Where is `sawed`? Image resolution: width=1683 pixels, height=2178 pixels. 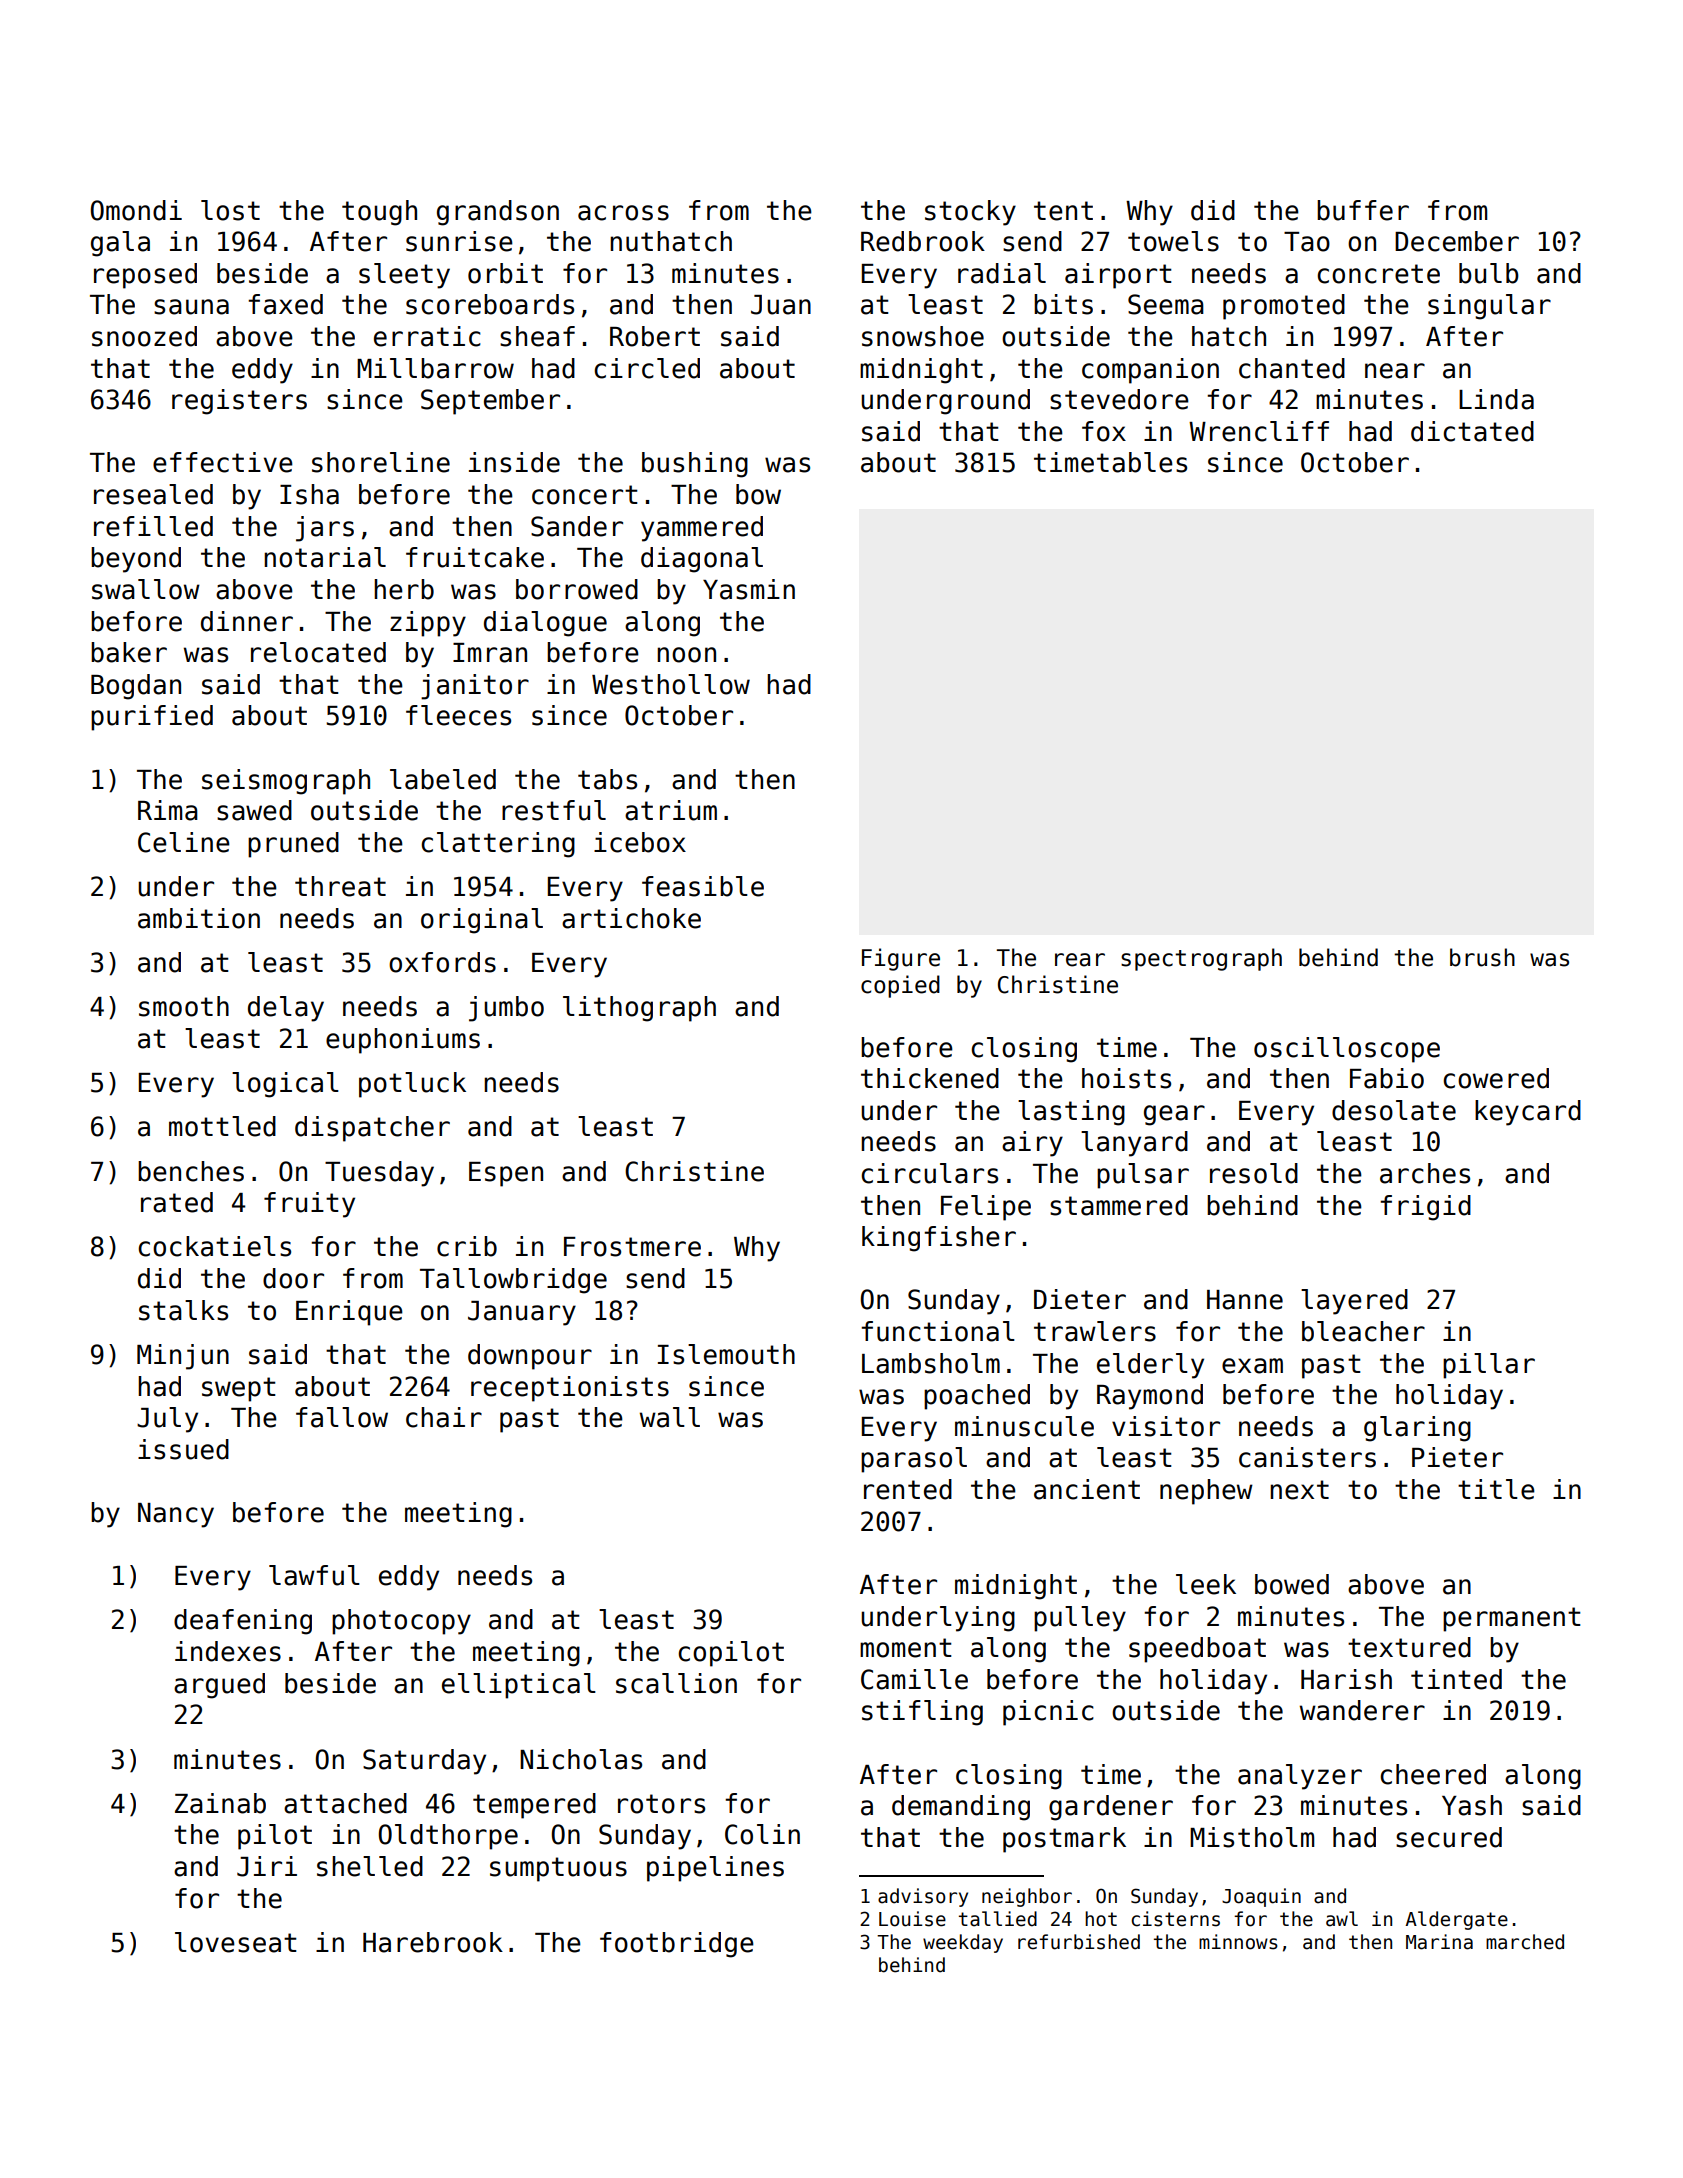 sawed is located at coordinates (254, 810).
